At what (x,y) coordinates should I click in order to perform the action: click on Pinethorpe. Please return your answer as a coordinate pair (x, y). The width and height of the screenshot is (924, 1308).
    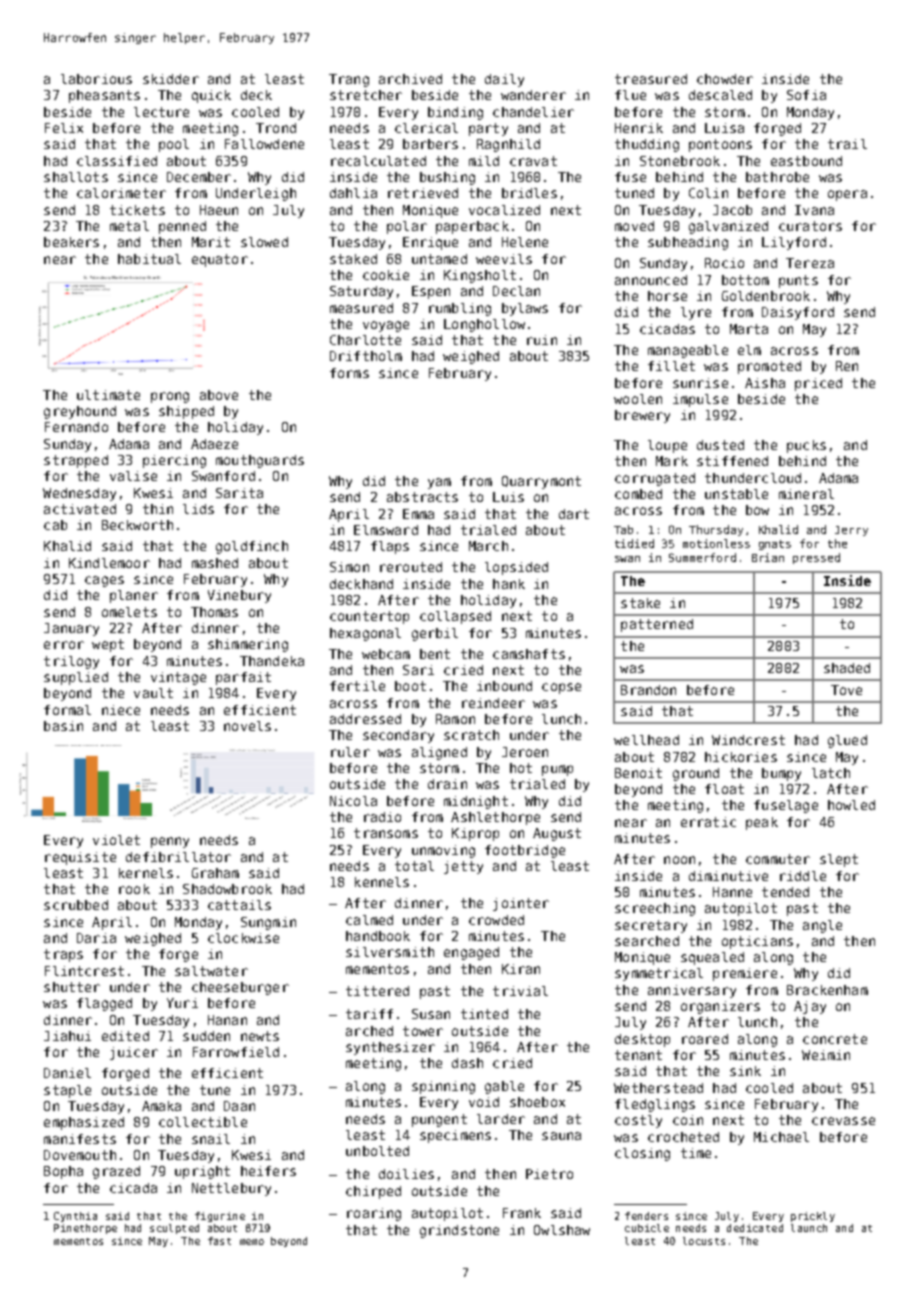
    Looking at the image, I should click on (85, 1229).
